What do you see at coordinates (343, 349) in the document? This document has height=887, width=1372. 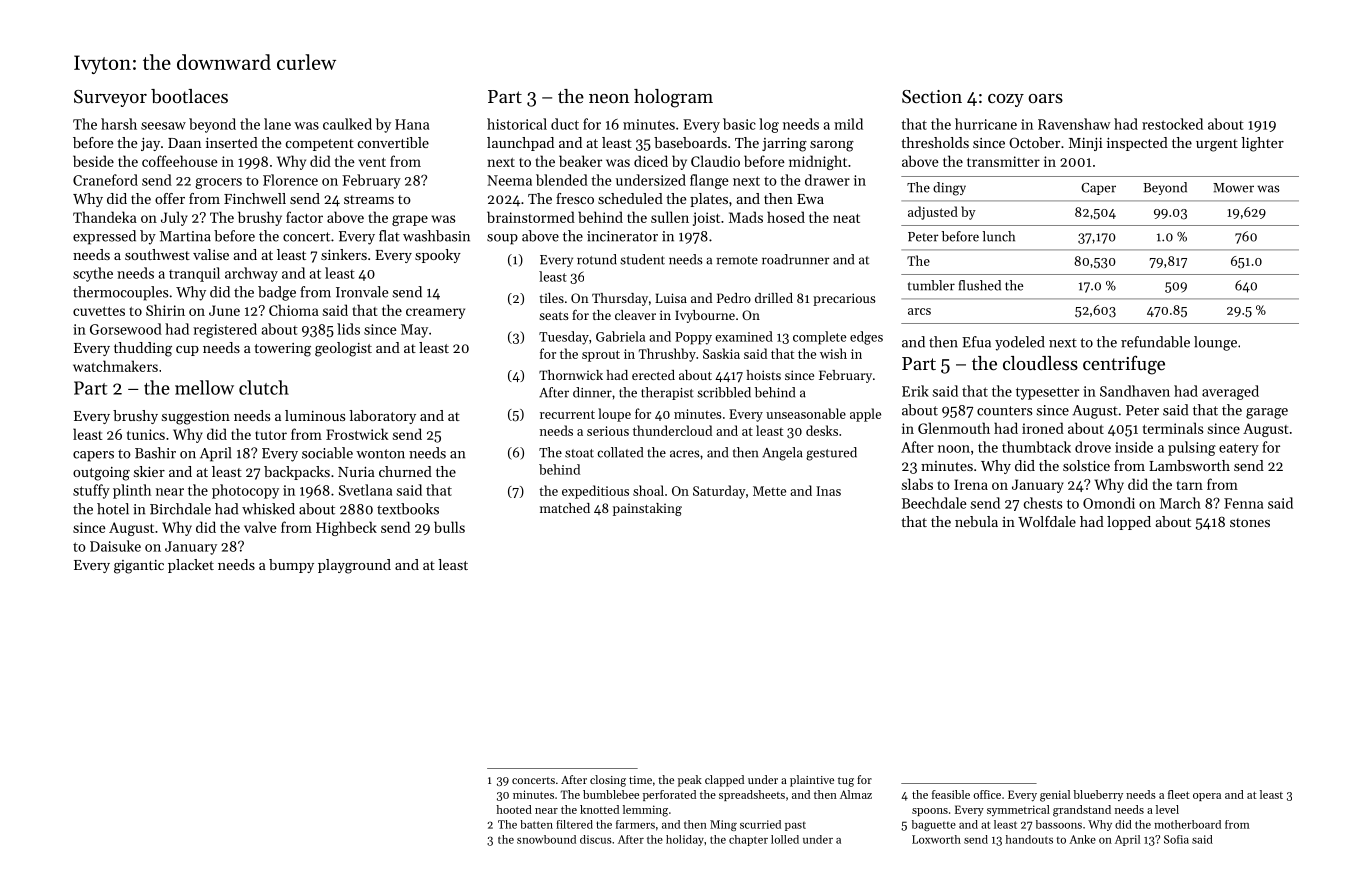 I see `geologist` at bounding box center [343, 349].
